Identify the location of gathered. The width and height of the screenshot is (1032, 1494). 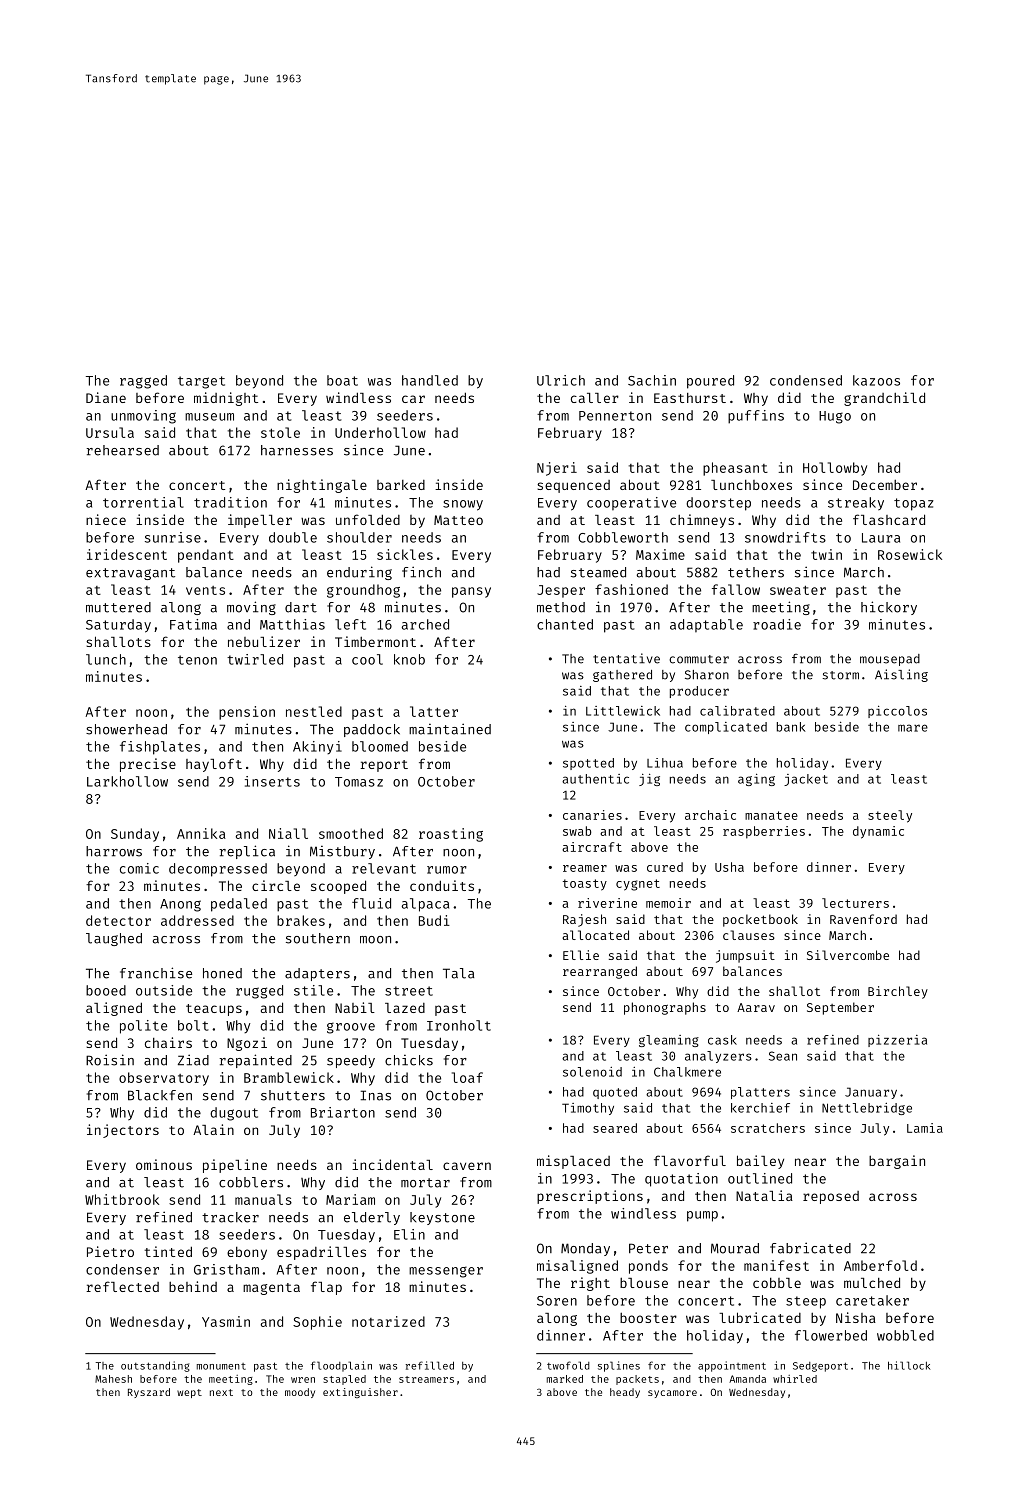
(622, 676).
